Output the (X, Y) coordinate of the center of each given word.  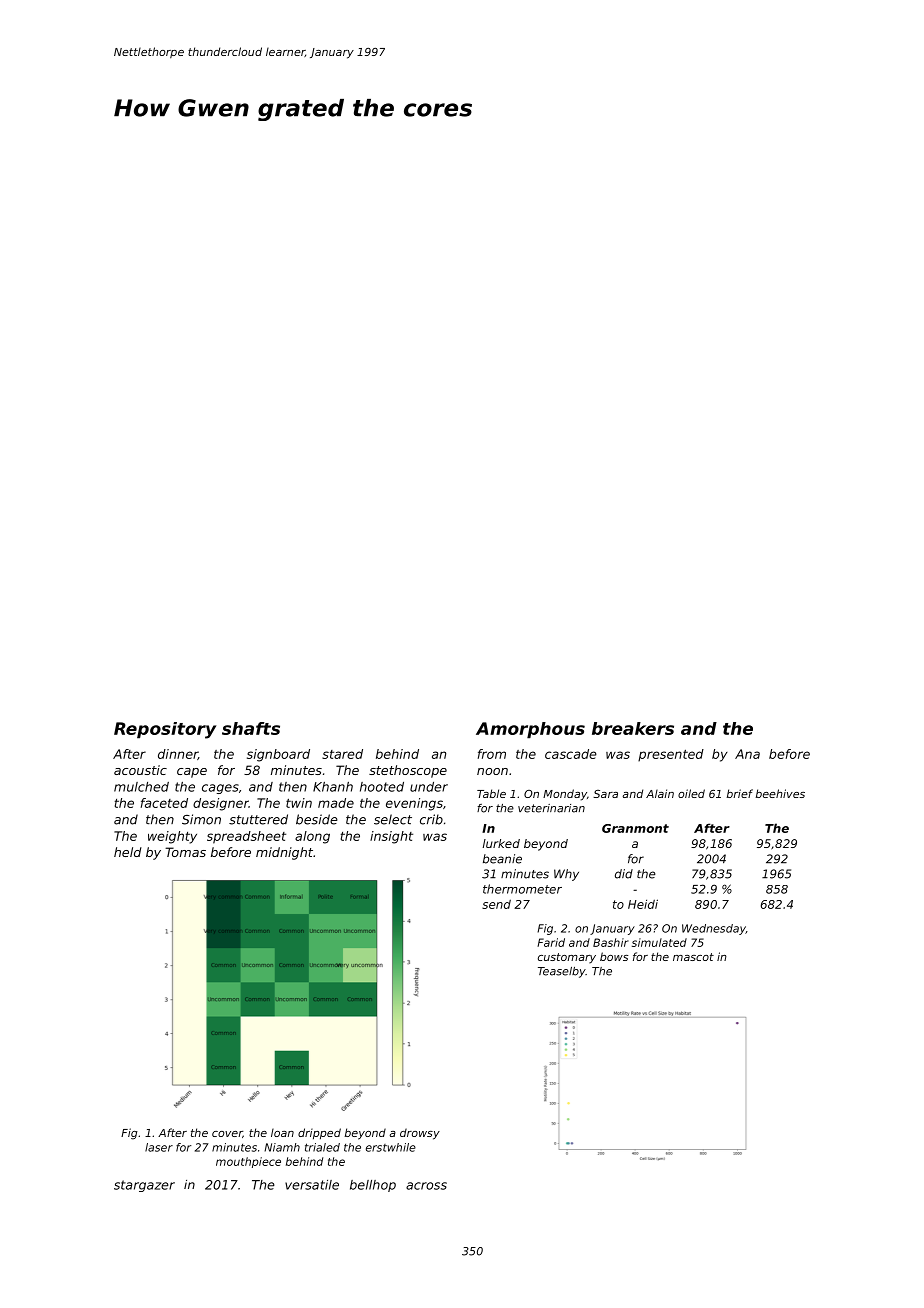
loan (282, 1133)
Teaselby (562, 972)
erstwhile (391, 1147)
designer (221, 804)
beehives (780, 793)
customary (567, 958)
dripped (319, 1133)
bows (614, 956)
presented (671, 755)
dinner (178, 754)
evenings (414, 804)
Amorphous (530, 730)
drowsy (420, 1134)
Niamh (282, 1147)
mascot (693, 957)
